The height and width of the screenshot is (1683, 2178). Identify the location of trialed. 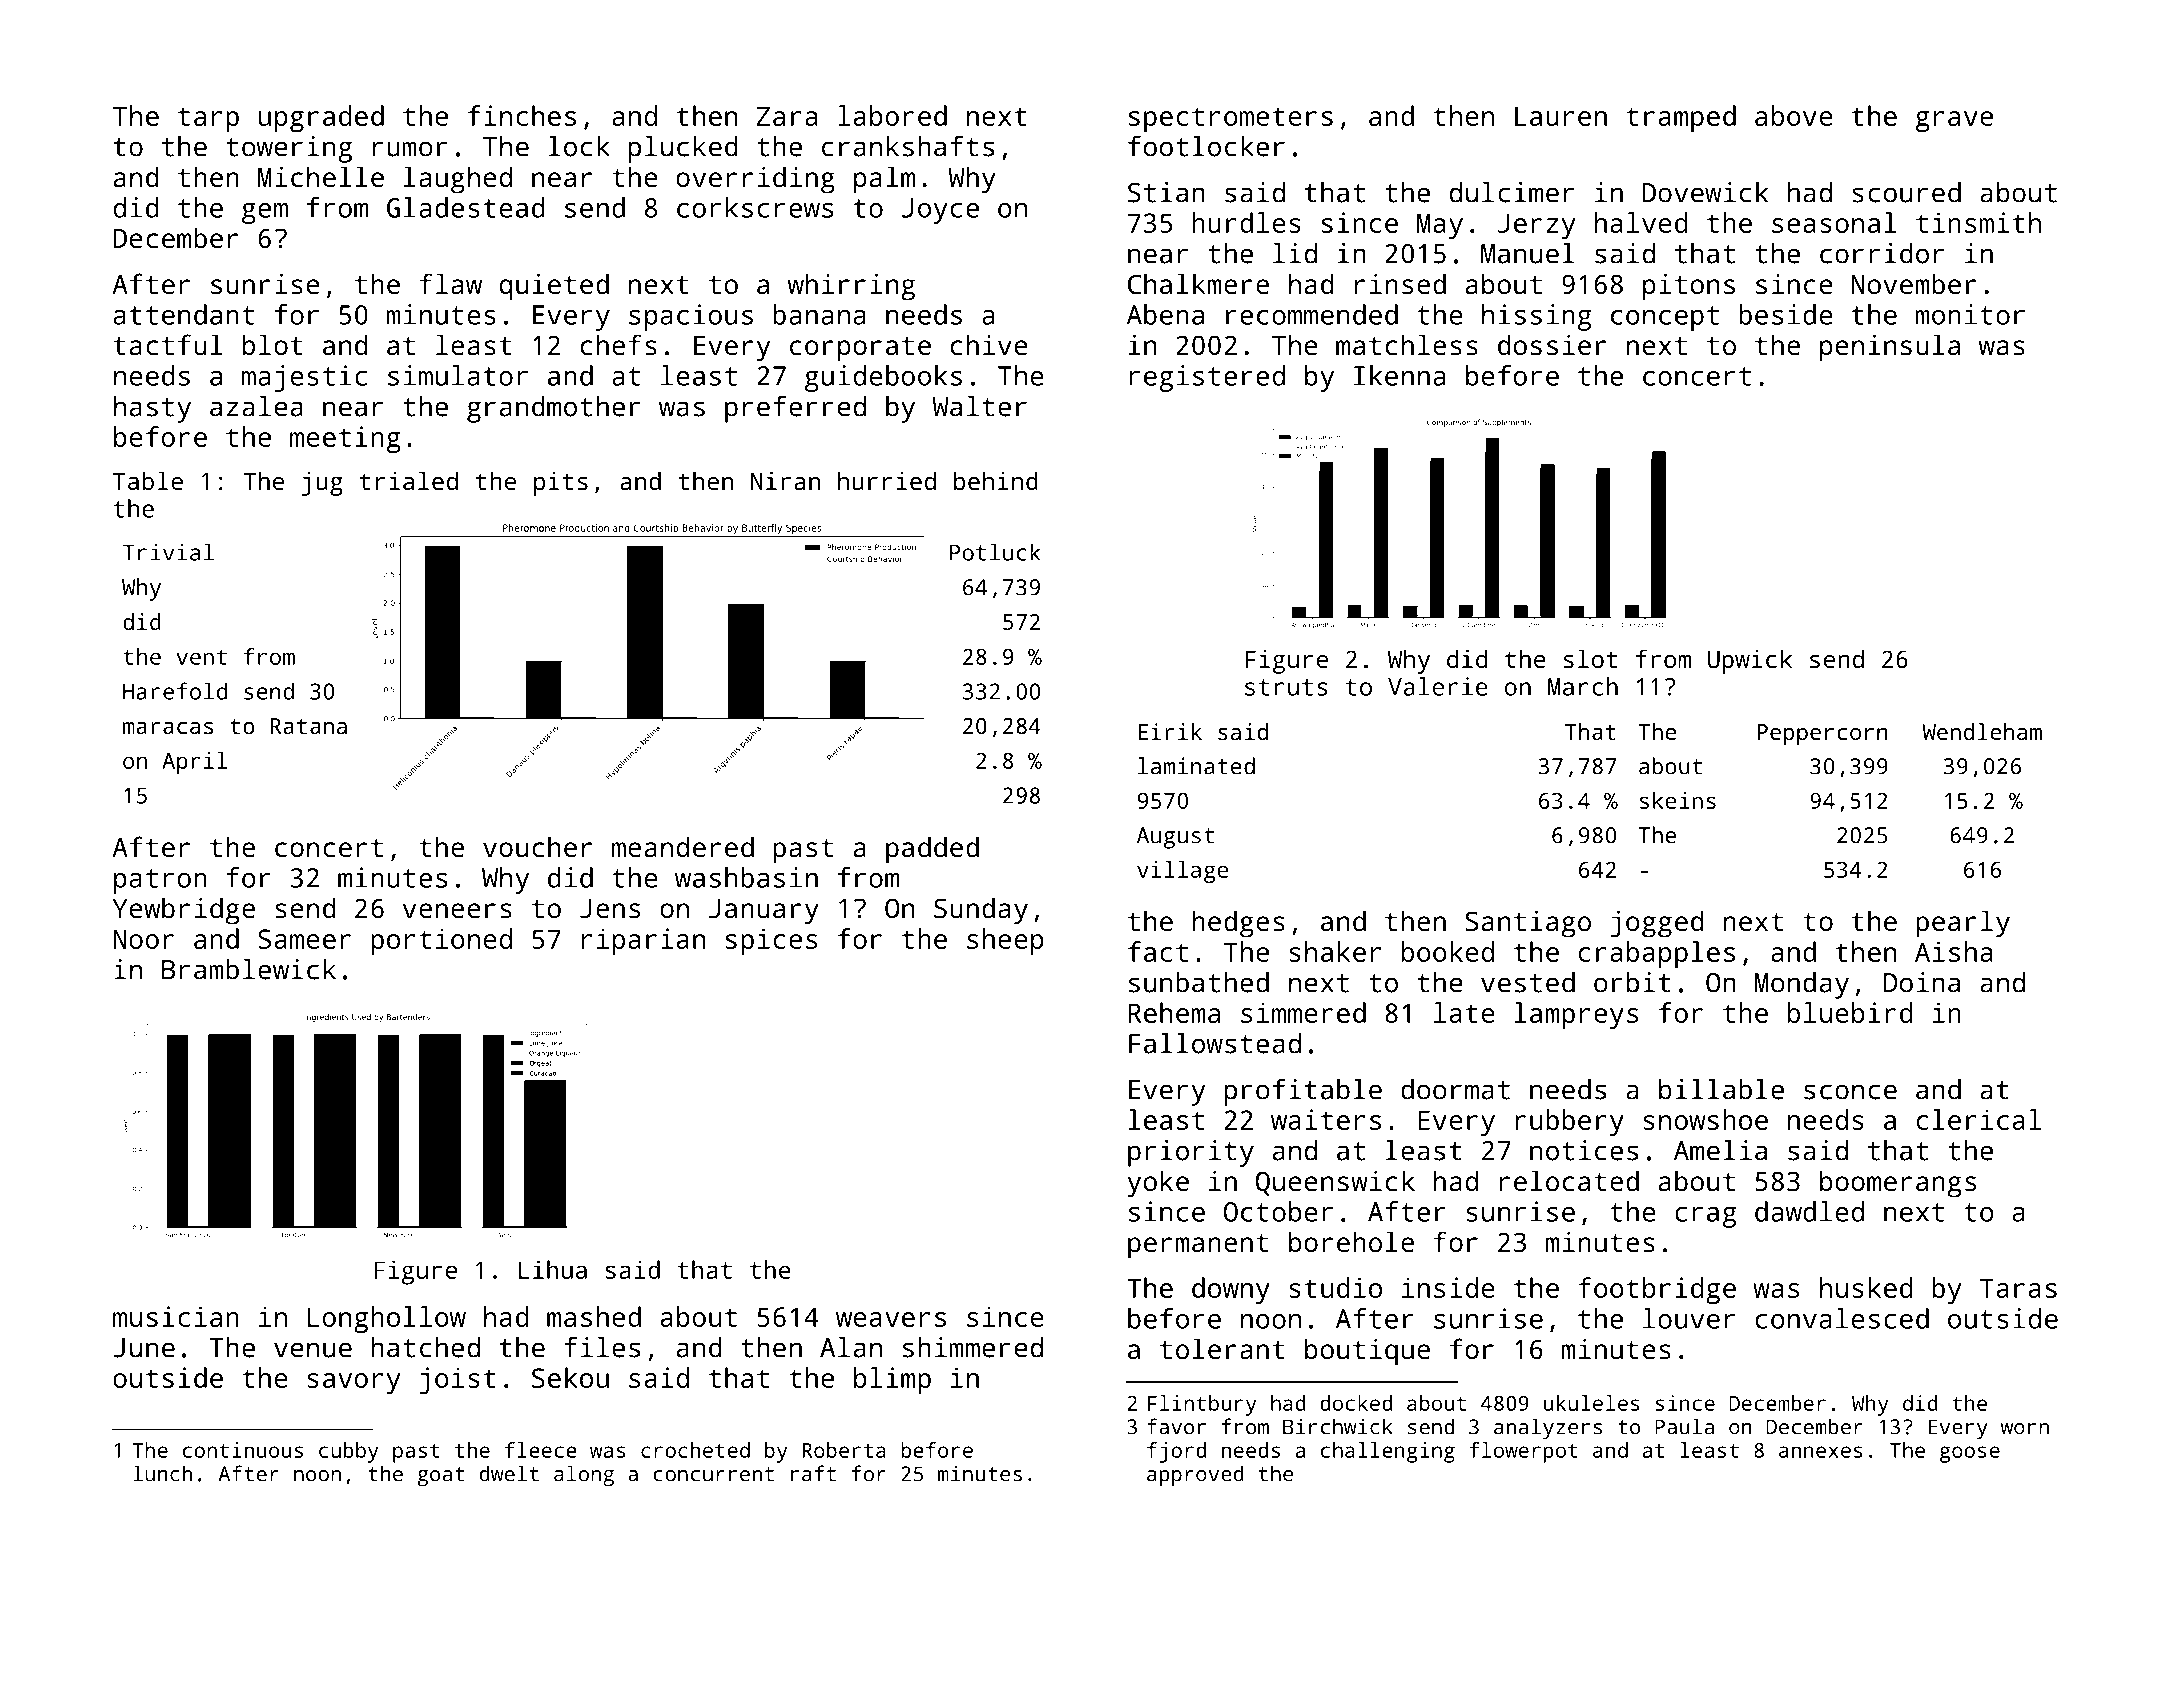
(409, 480).
